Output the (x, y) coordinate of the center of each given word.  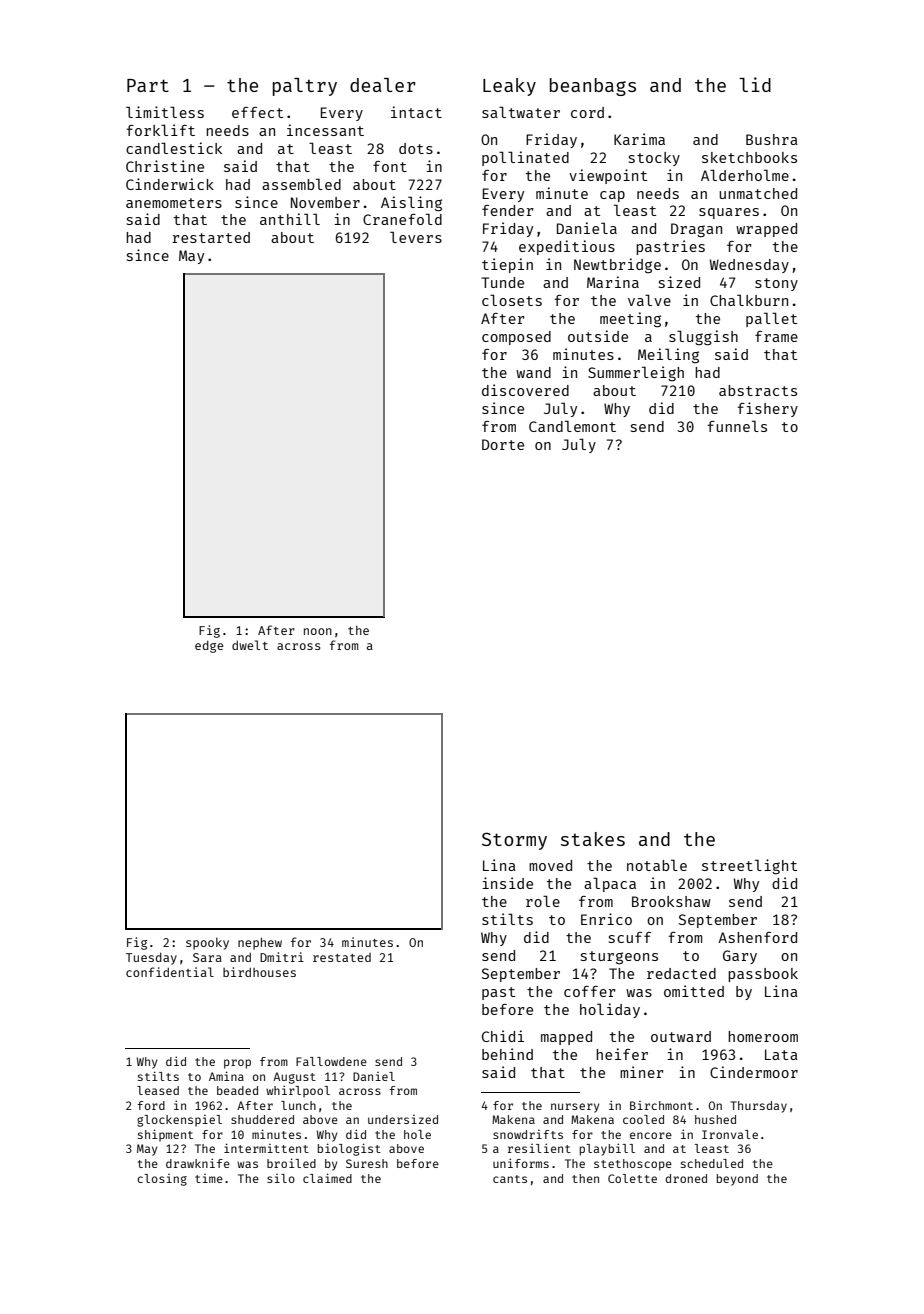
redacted (681, 973)
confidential (170, 972)
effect (257, 112)
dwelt (250, 645)
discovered (525, 390)
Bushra (772, 139)
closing (162, 1180)
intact (416, 112)
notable (657, 865)
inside (507, 883)
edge (209, 646)
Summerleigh (636, 374)
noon (318, 631)
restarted (211, 237)
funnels (737, 426)
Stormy (514, 841)
